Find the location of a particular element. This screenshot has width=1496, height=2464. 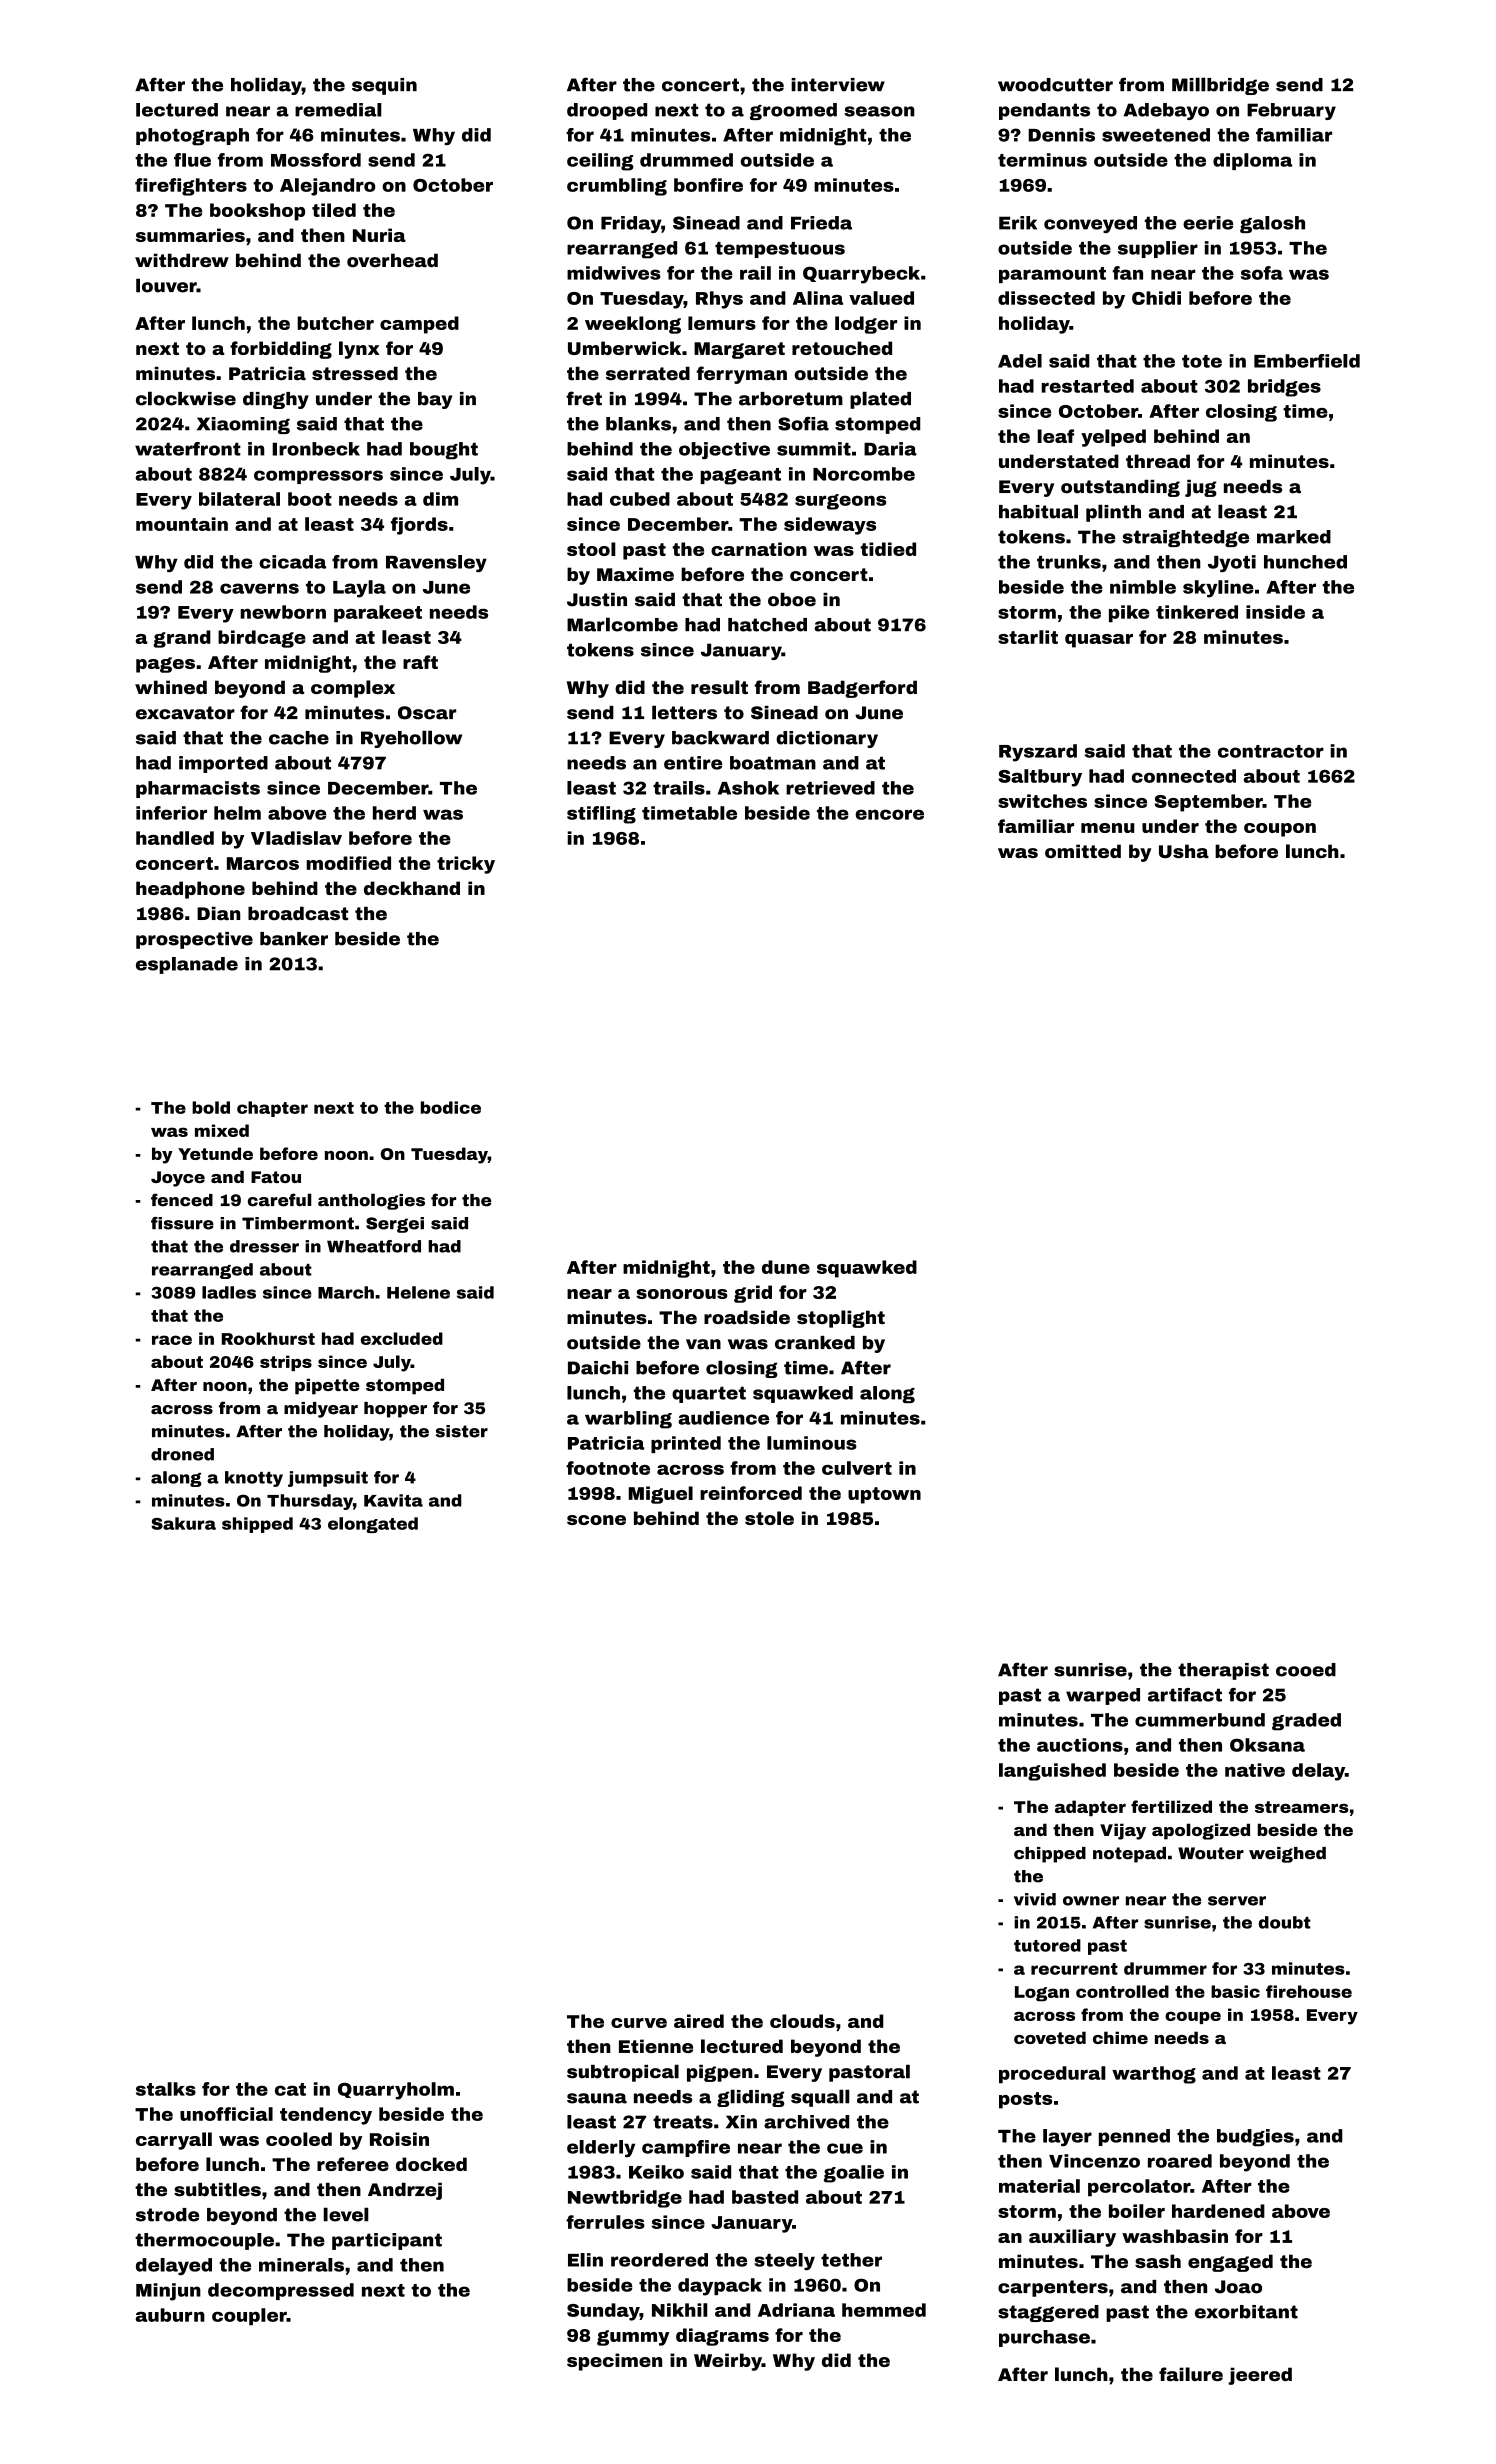

stole is located at coordinates (769, 1518).
